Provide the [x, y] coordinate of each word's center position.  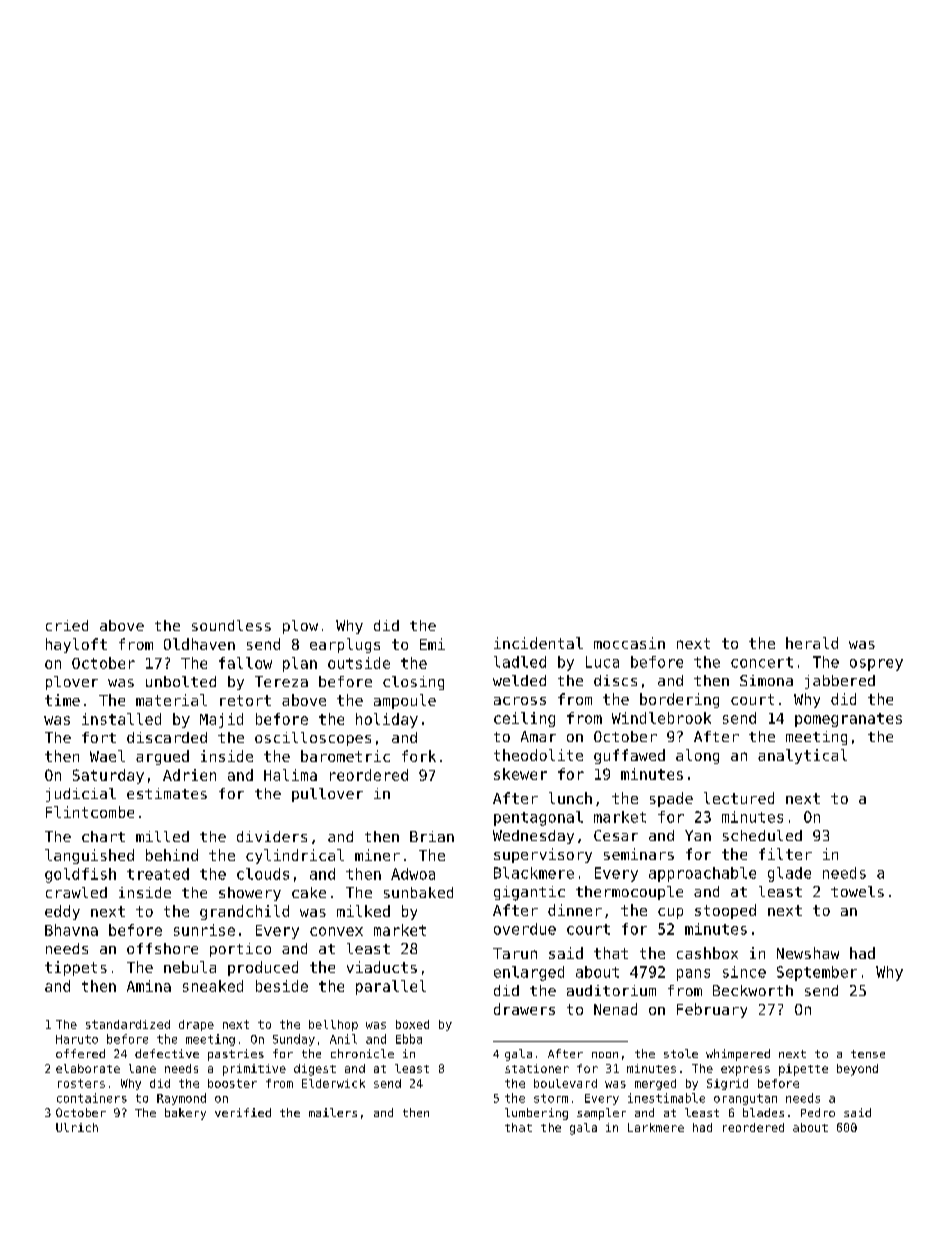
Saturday [108, 776]
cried [67, 625]
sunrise [204, 930]
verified [243, 1112]
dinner [575, 910]
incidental [538, 643]
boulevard [565, 1083]
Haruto [77, 1039]
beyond [857, 1070]
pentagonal [538, 818]
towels [857, 891]
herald [812, 643]
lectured [739, 798]
